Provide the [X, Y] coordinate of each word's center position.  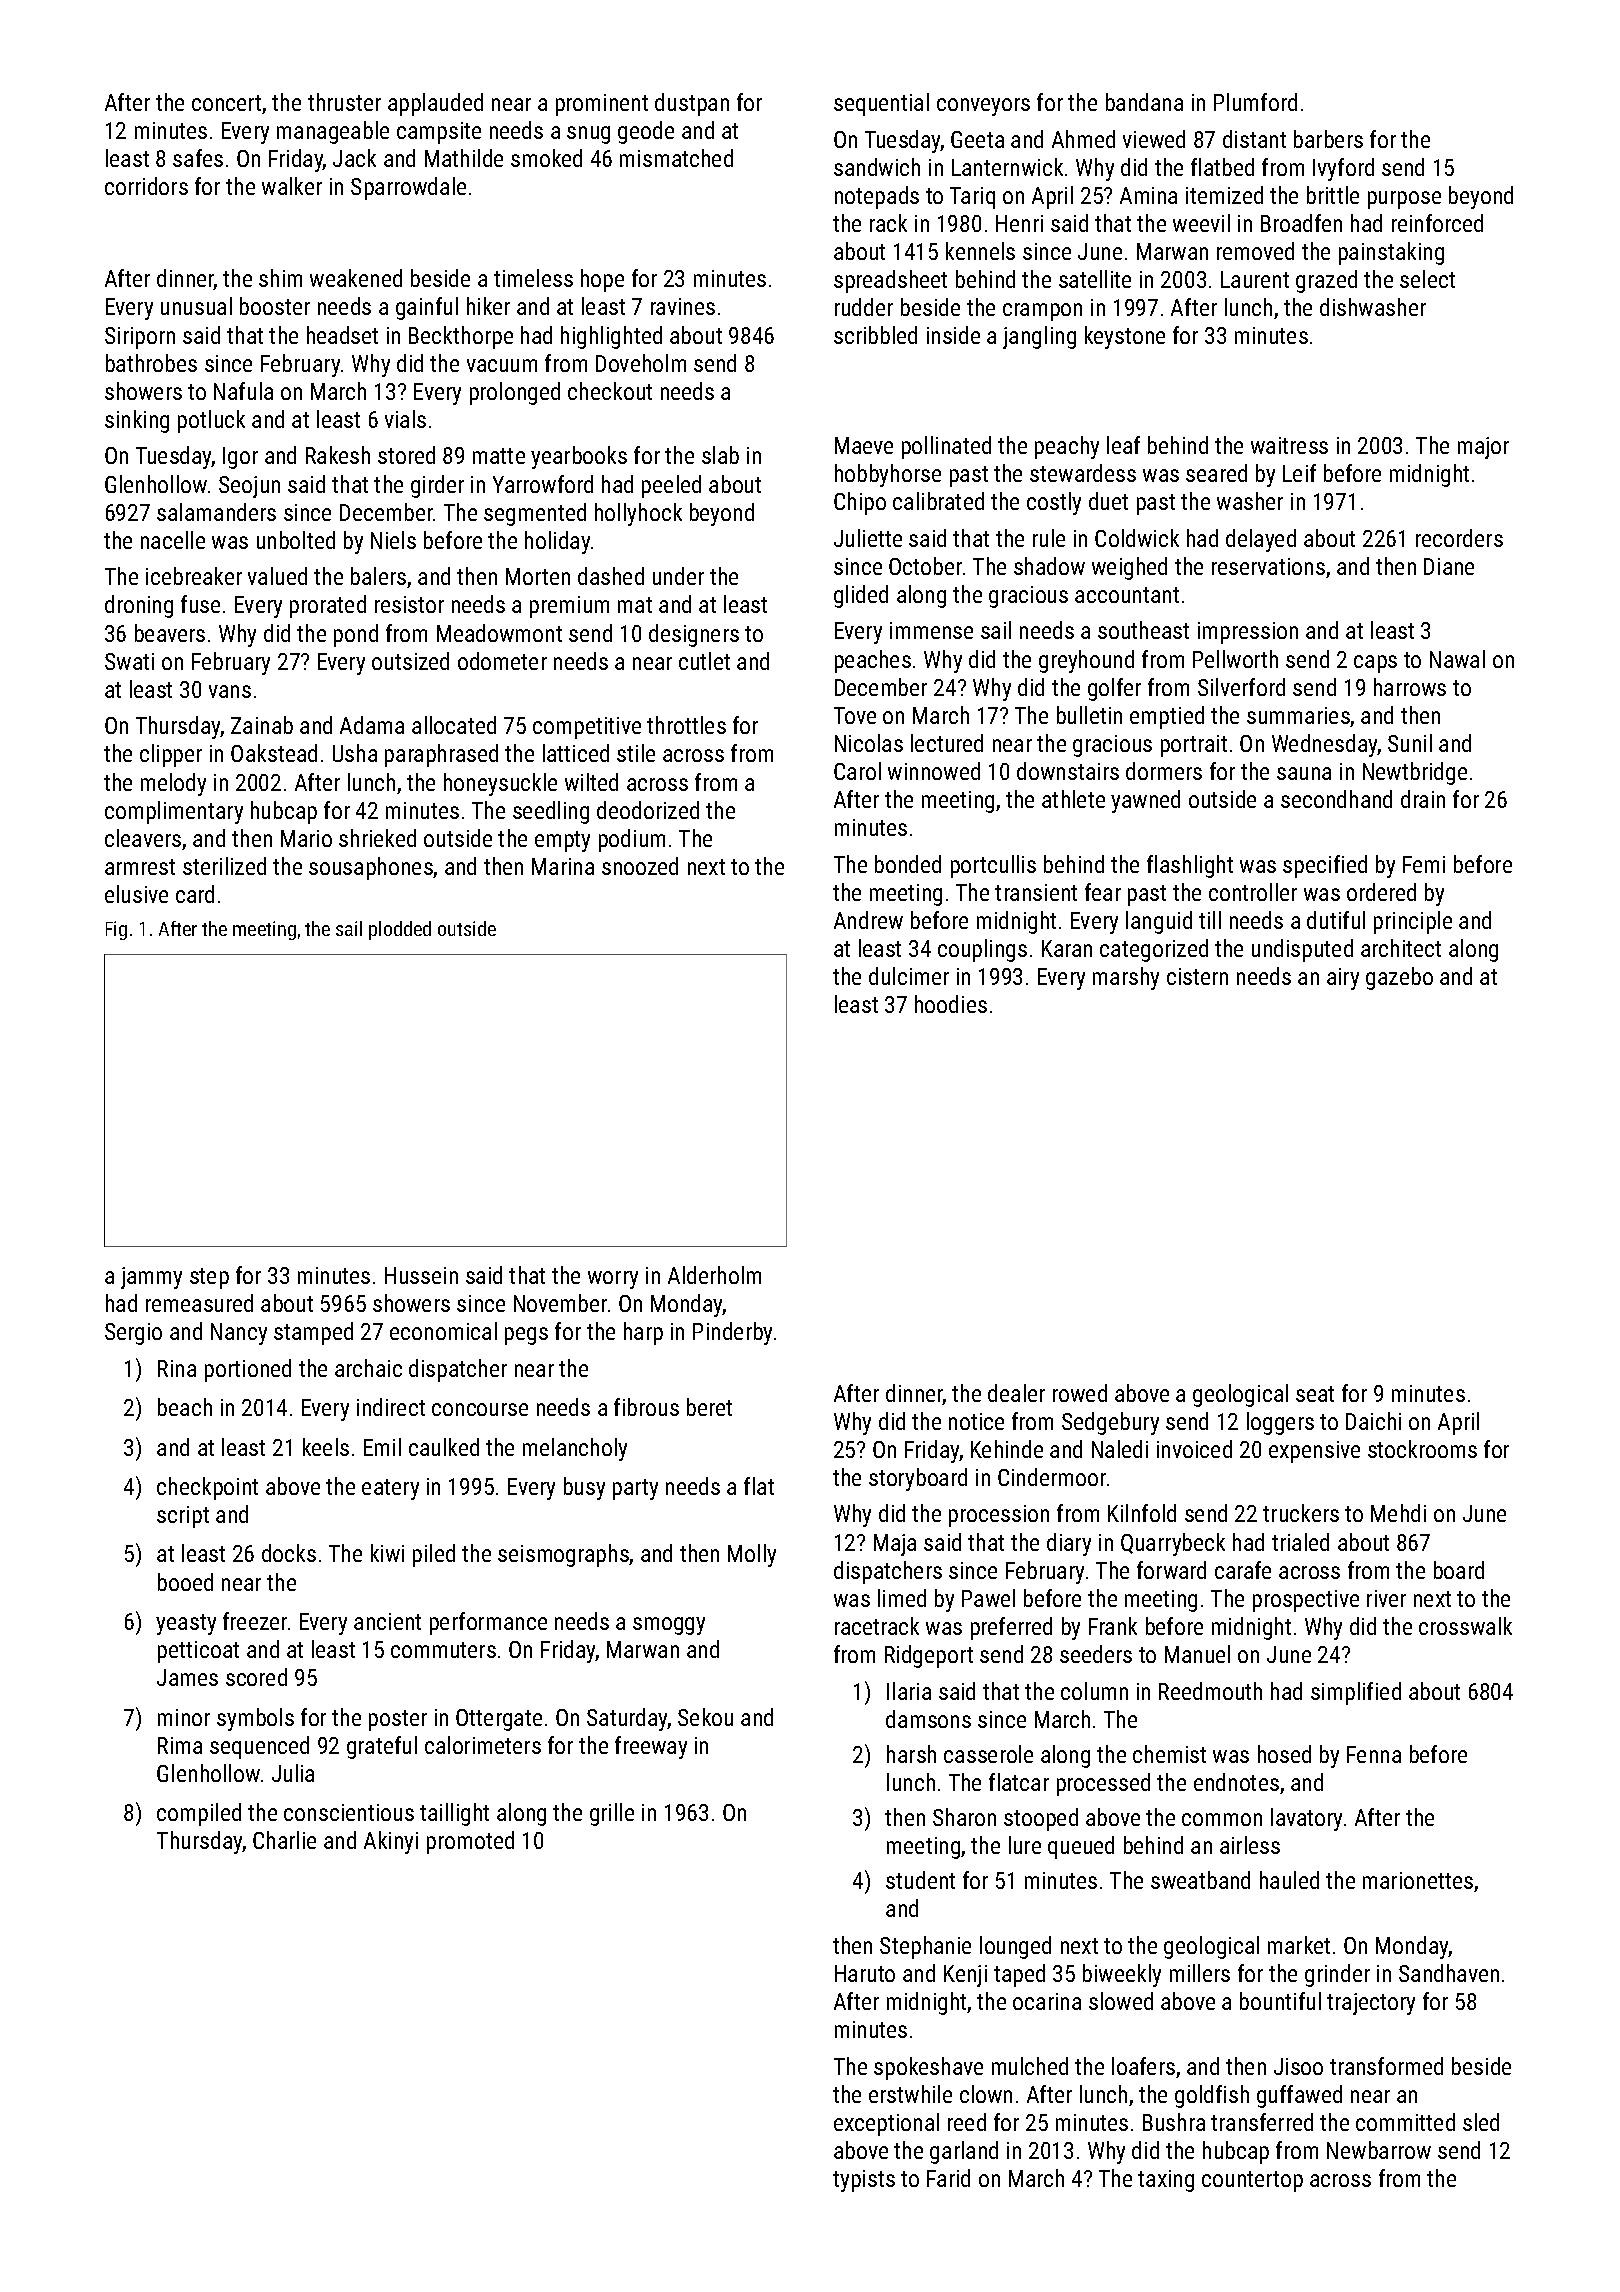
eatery [390, 1489]
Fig [116, 930]
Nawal [1457, 659]
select [1427, 279]
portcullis [993, 866]
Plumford [1255, 102]
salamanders [216, 512]
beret [709, 1407]
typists [864, 2181]
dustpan [692, 104]
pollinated [946, 447]
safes [198, 158]
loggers [1280, 1423]
